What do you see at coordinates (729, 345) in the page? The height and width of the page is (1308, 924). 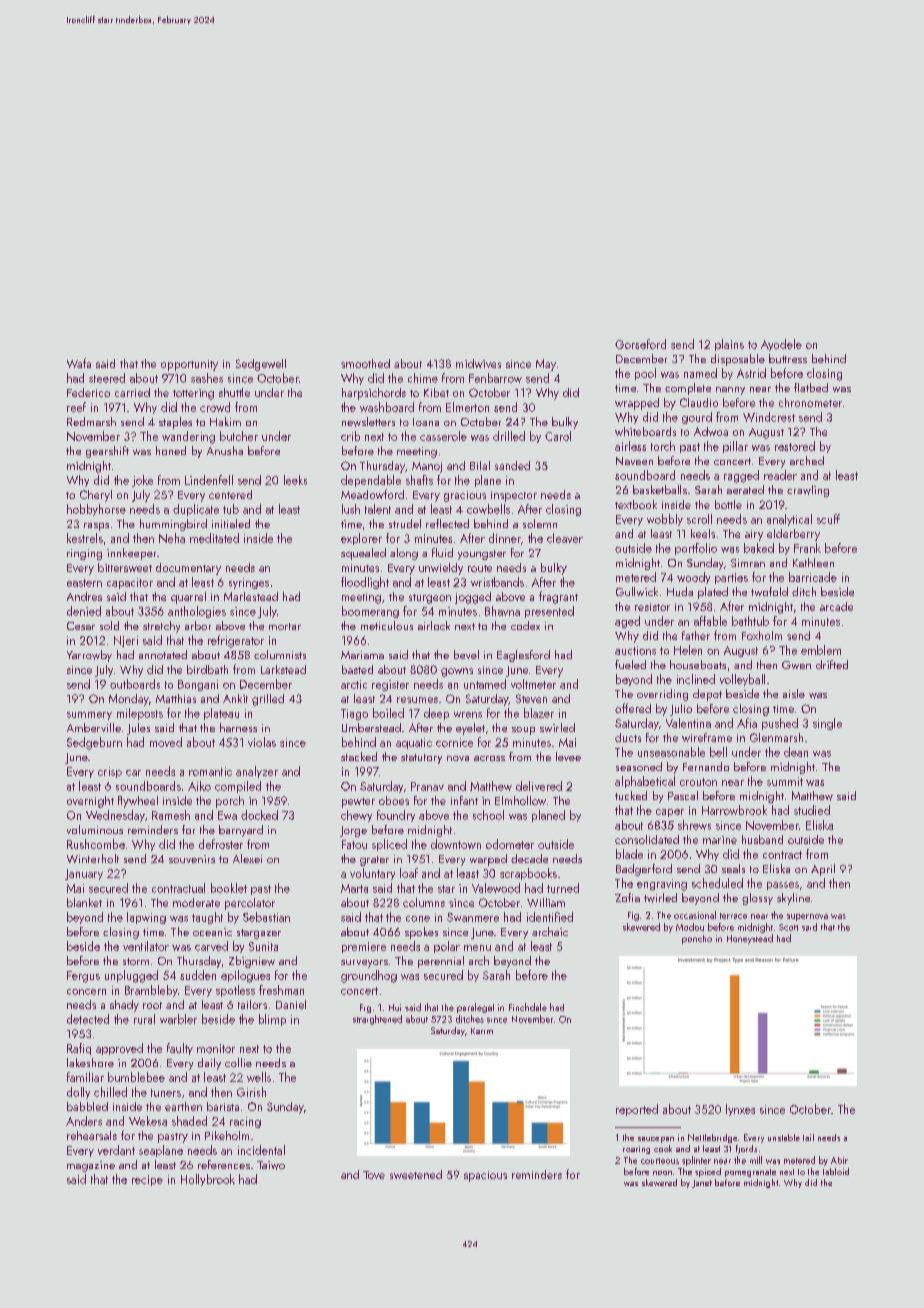 I see `plains` at bounding box center [729, 345].
